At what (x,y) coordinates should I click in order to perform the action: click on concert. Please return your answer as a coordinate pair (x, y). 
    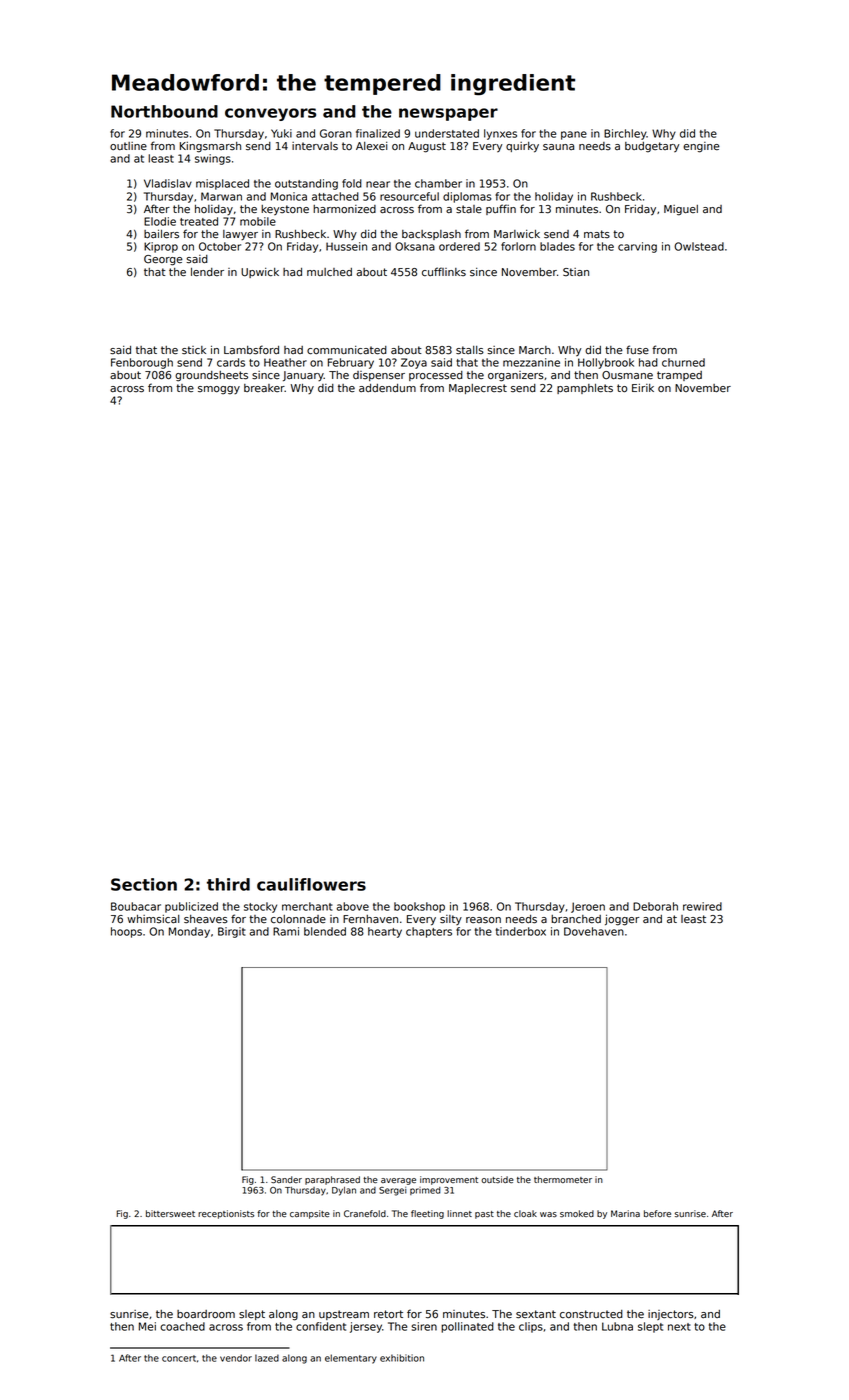
    Looking at the image, I should click on (179, 1358).
